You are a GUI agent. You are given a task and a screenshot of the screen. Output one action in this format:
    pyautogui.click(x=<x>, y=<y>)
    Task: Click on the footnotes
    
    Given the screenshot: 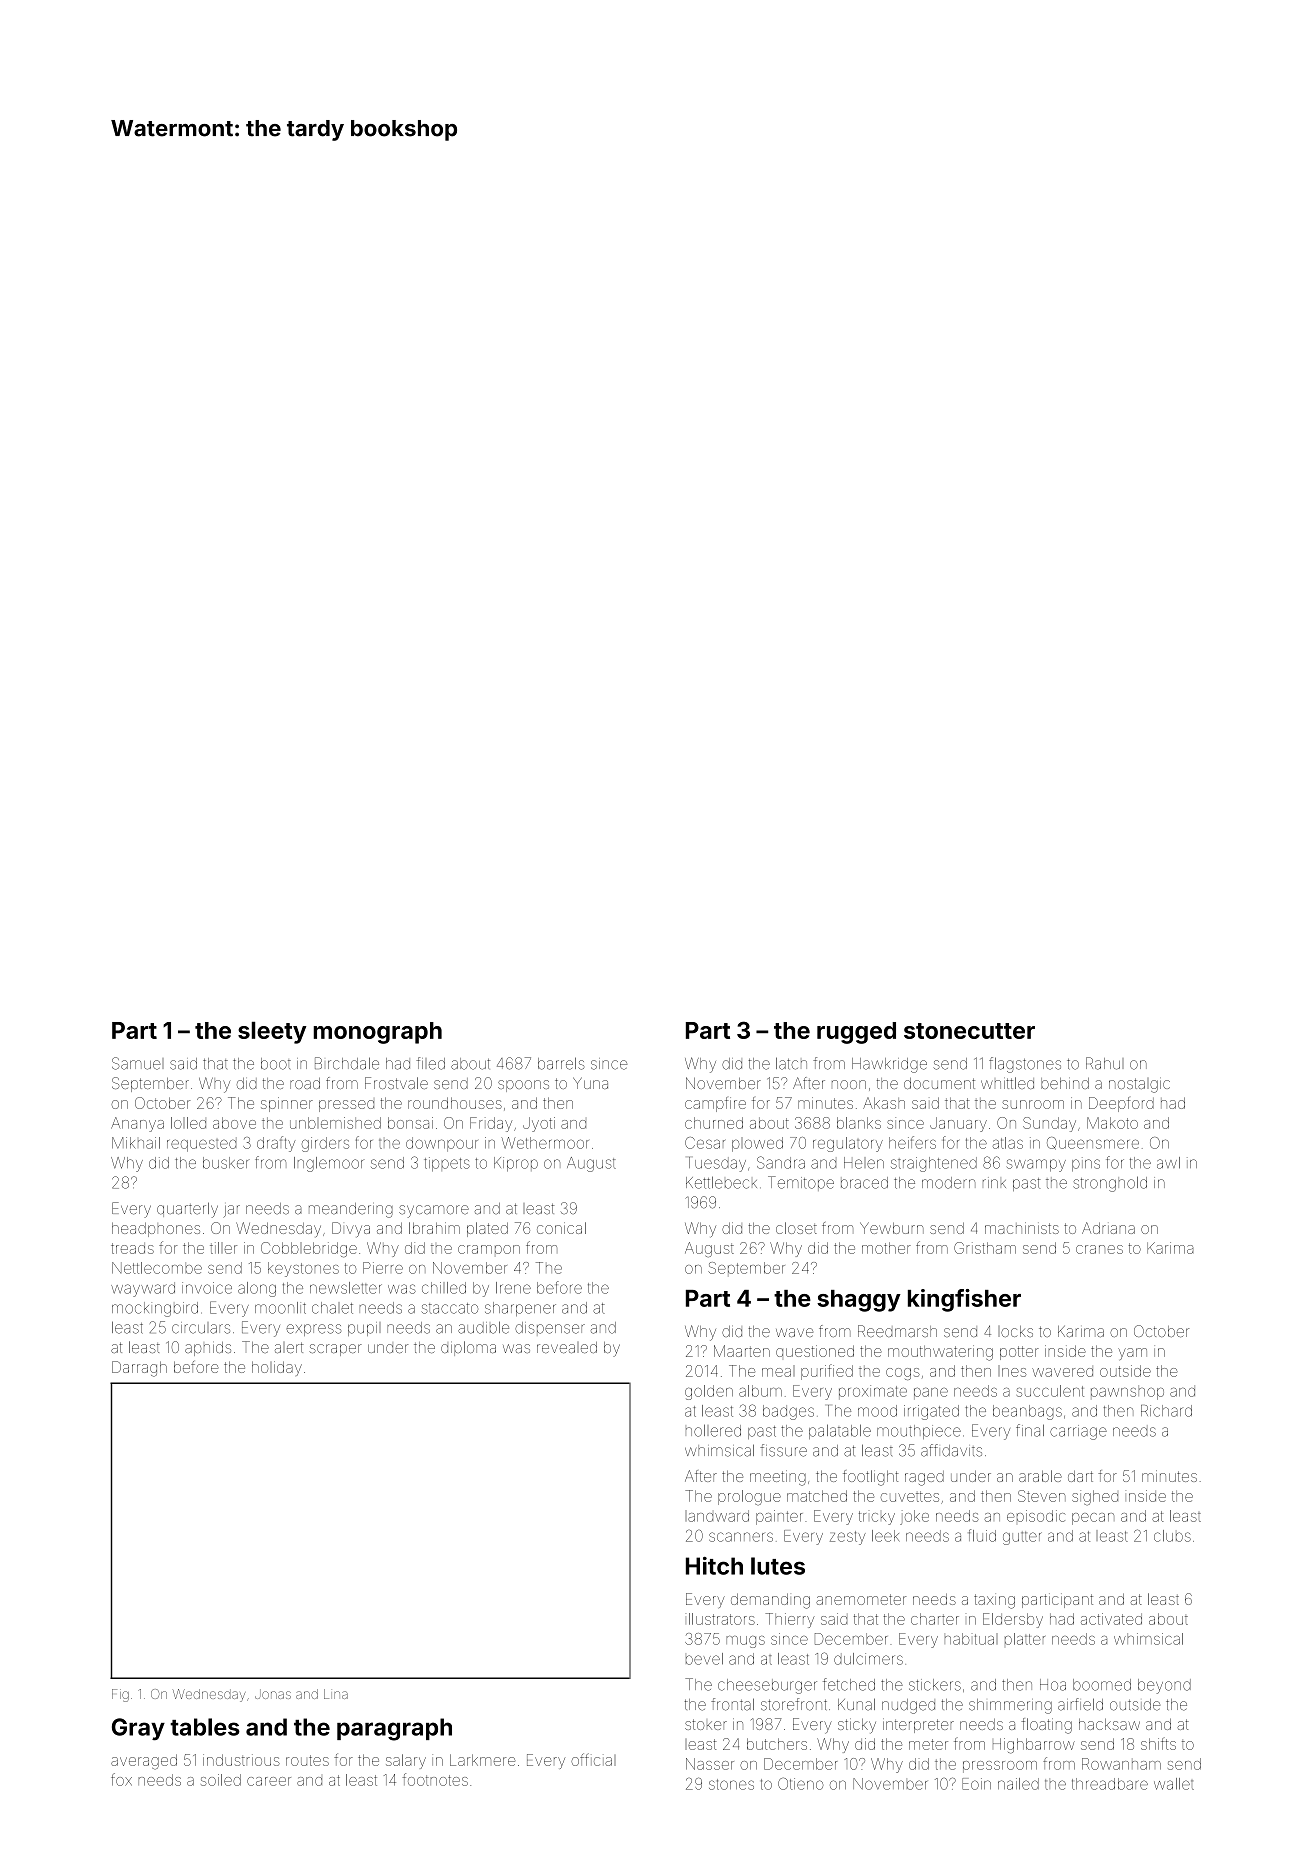 What is the action you would take?
    pyautogui.click(x=435, y=1779)
